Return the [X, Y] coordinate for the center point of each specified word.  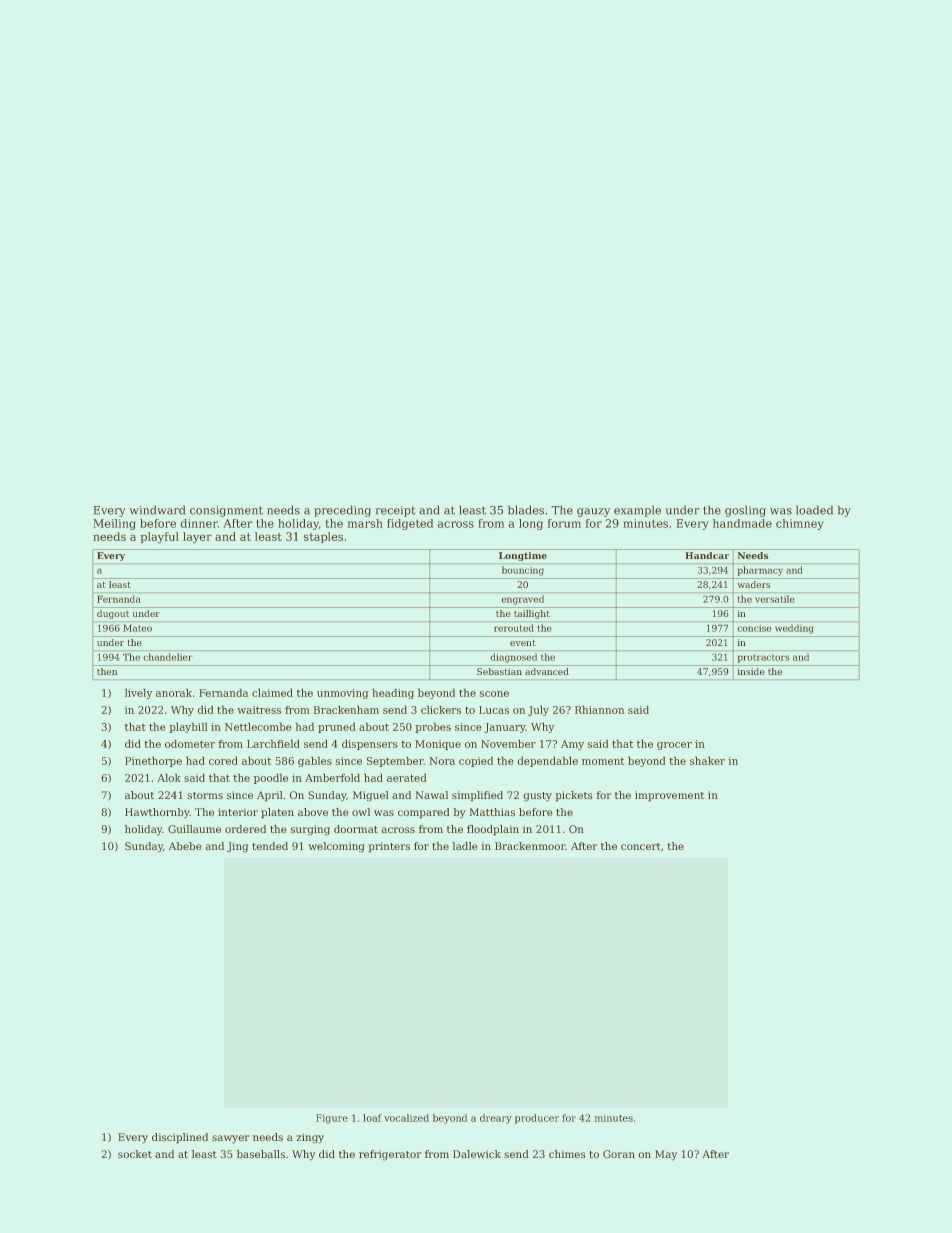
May [666, 1155]
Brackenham [346, 710]
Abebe [185, 846]
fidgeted [410, 524]
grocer [674, 746]
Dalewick [477, 1154]
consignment [226, 511]
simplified [477, 796]
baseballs [261, 1154]
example [637, 511]
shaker [707, 761]
